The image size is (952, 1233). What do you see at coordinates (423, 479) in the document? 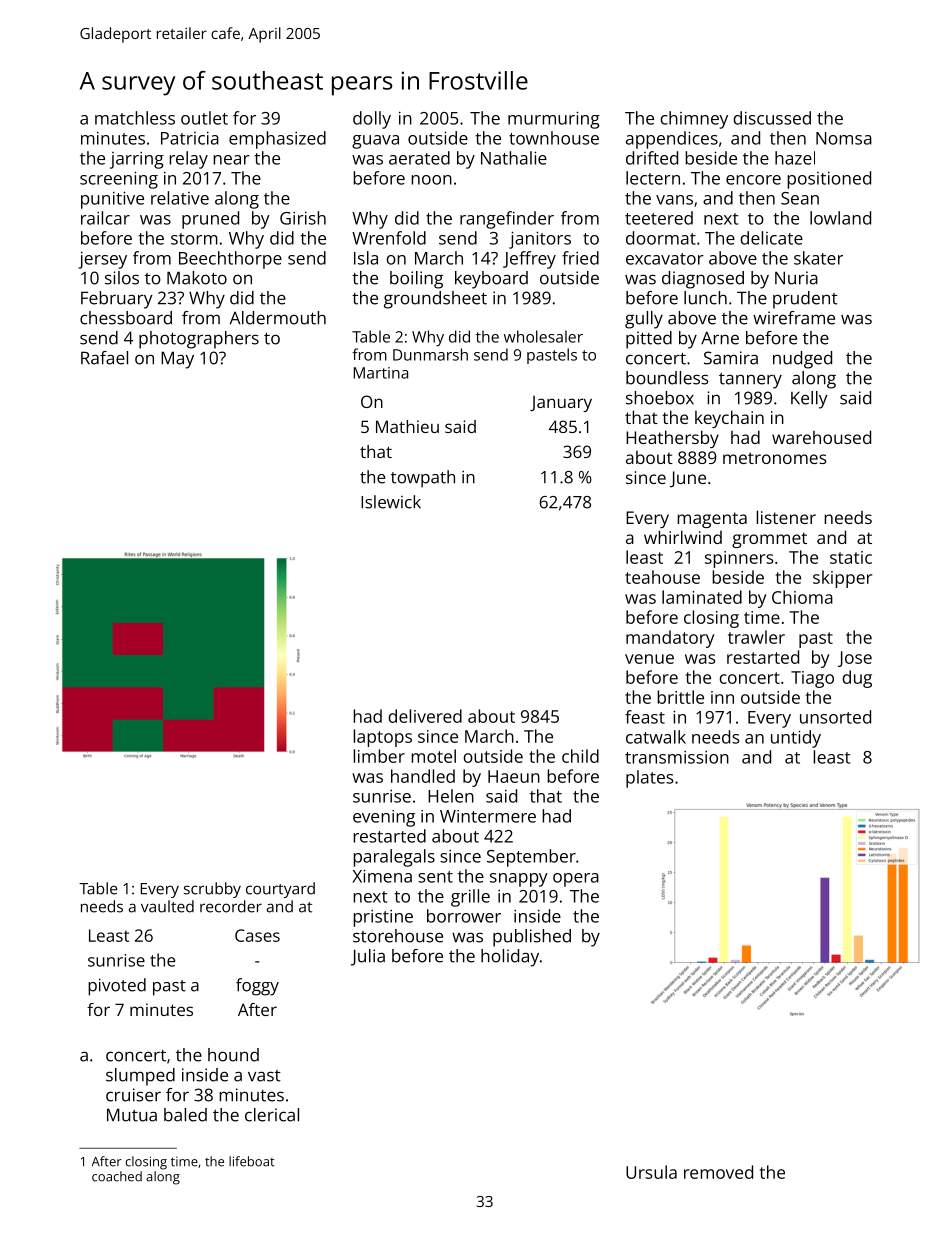
I see `towpath` at bounding box center [423, 479].
